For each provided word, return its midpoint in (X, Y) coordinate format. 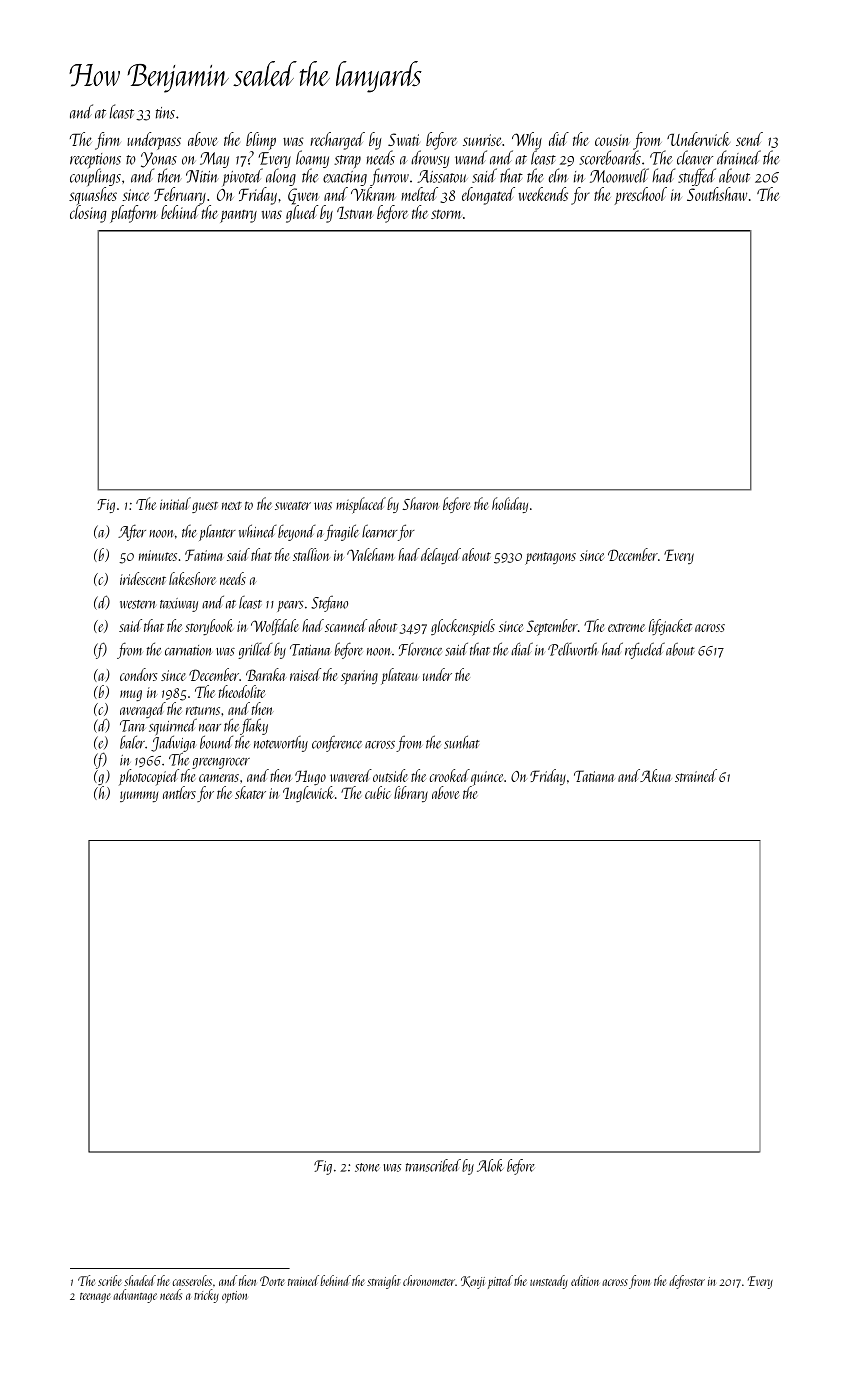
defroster (687, 1282)
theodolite (242, 691)
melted (419, 194)
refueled (645, 650)
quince (487, 778)
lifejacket (670, 627)
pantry (238, 216)
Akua (655, 775)
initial (175, 503)
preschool (640, 196)
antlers (179, 792)
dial (522, 649)
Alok (490, 1165)
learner (380, 531)
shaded (140, 1280)
